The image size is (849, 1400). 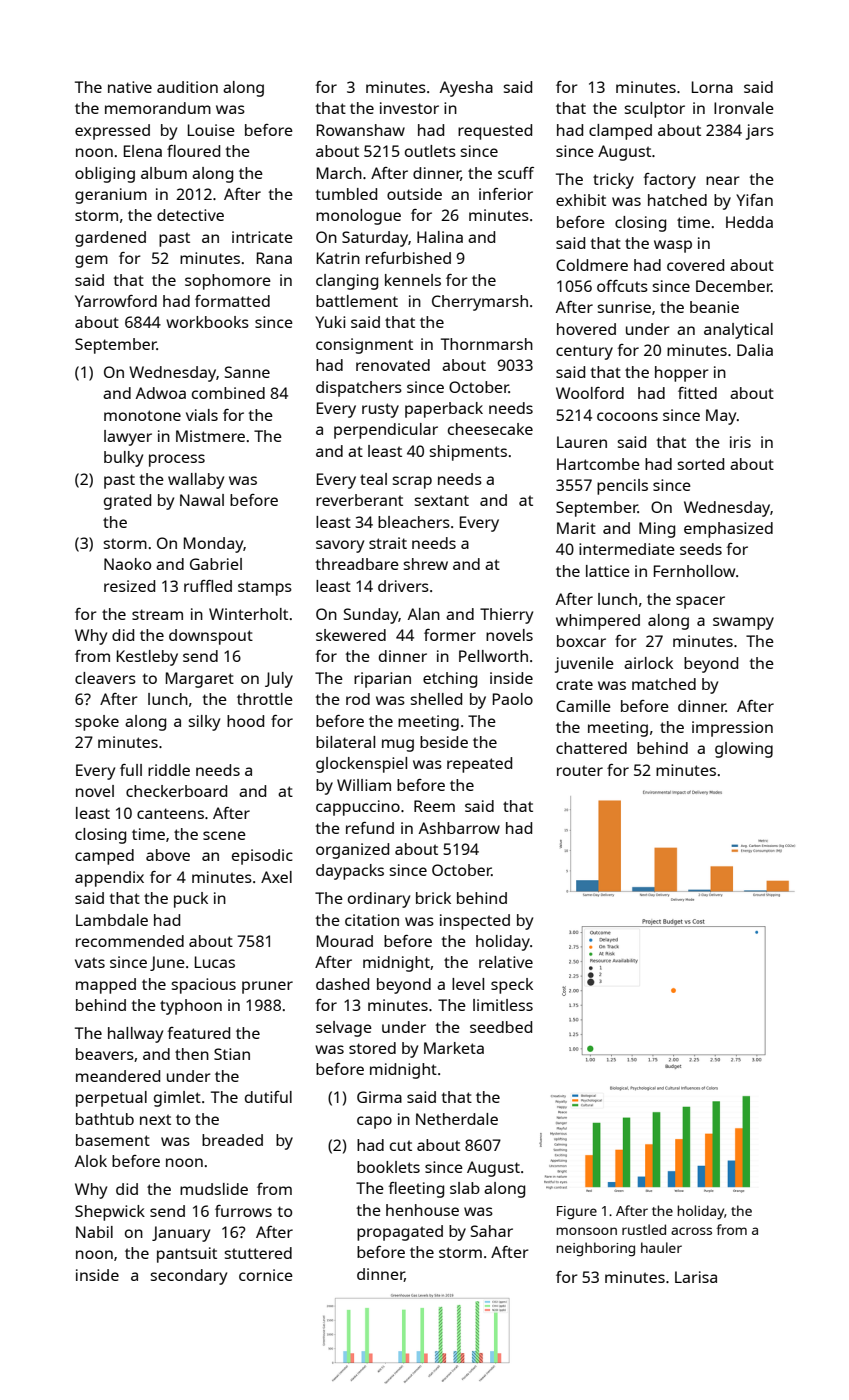 What do you see at coordinates (105, 175) in the screenshot?
I see `obliging` at bounding box center [105, 175].
